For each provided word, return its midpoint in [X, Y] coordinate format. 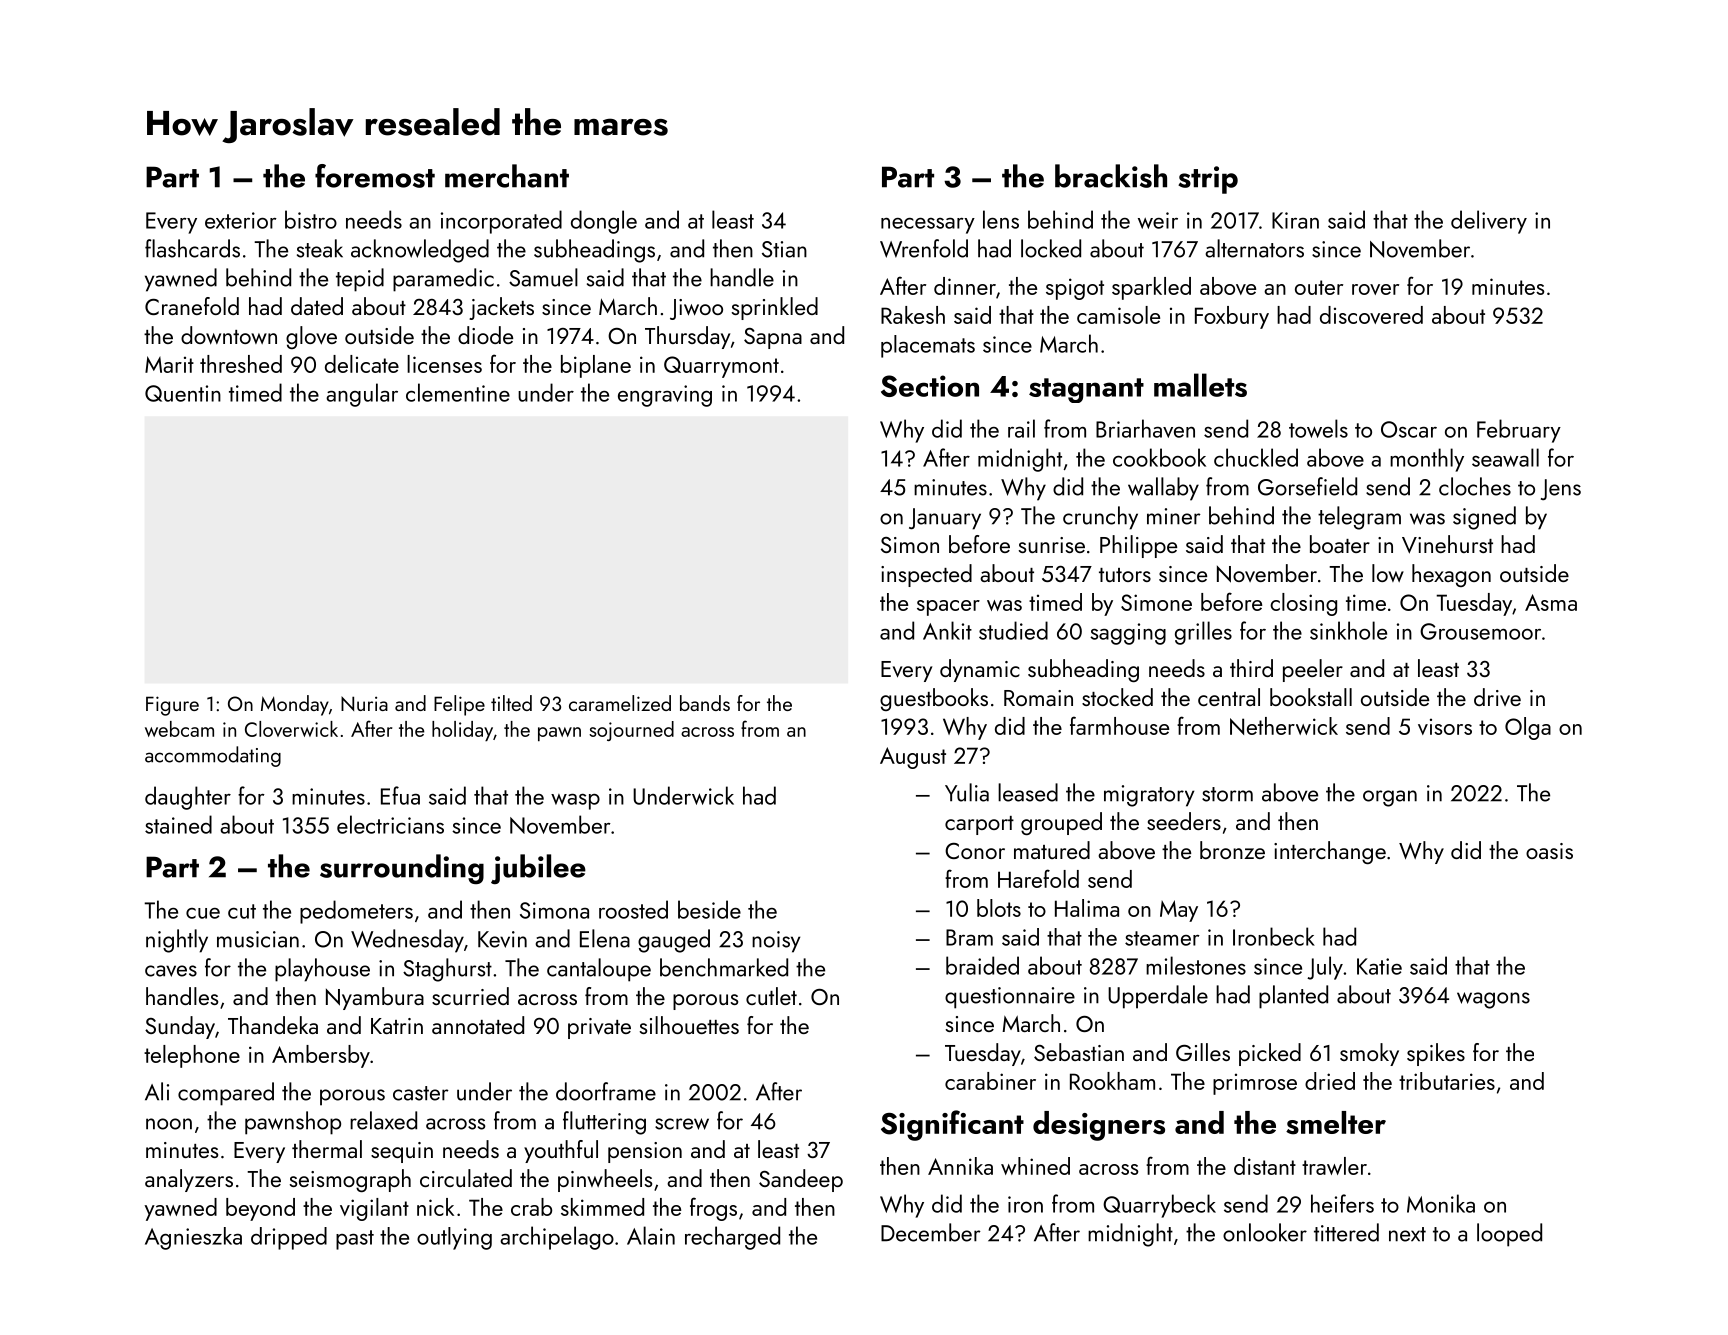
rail [1021, 428]
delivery [1489, 222]
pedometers [356, 912]
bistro [311, 219]
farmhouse [1119, 725]
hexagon [1451, 575]
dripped [289, 1238]
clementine [458, 392]
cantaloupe [599, 970]
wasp [575, 802]
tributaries [1447, 1081]
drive [1497, 697]
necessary [928, 226]
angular [362, 395]
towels [1318, 428]
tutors [1125, 575]
